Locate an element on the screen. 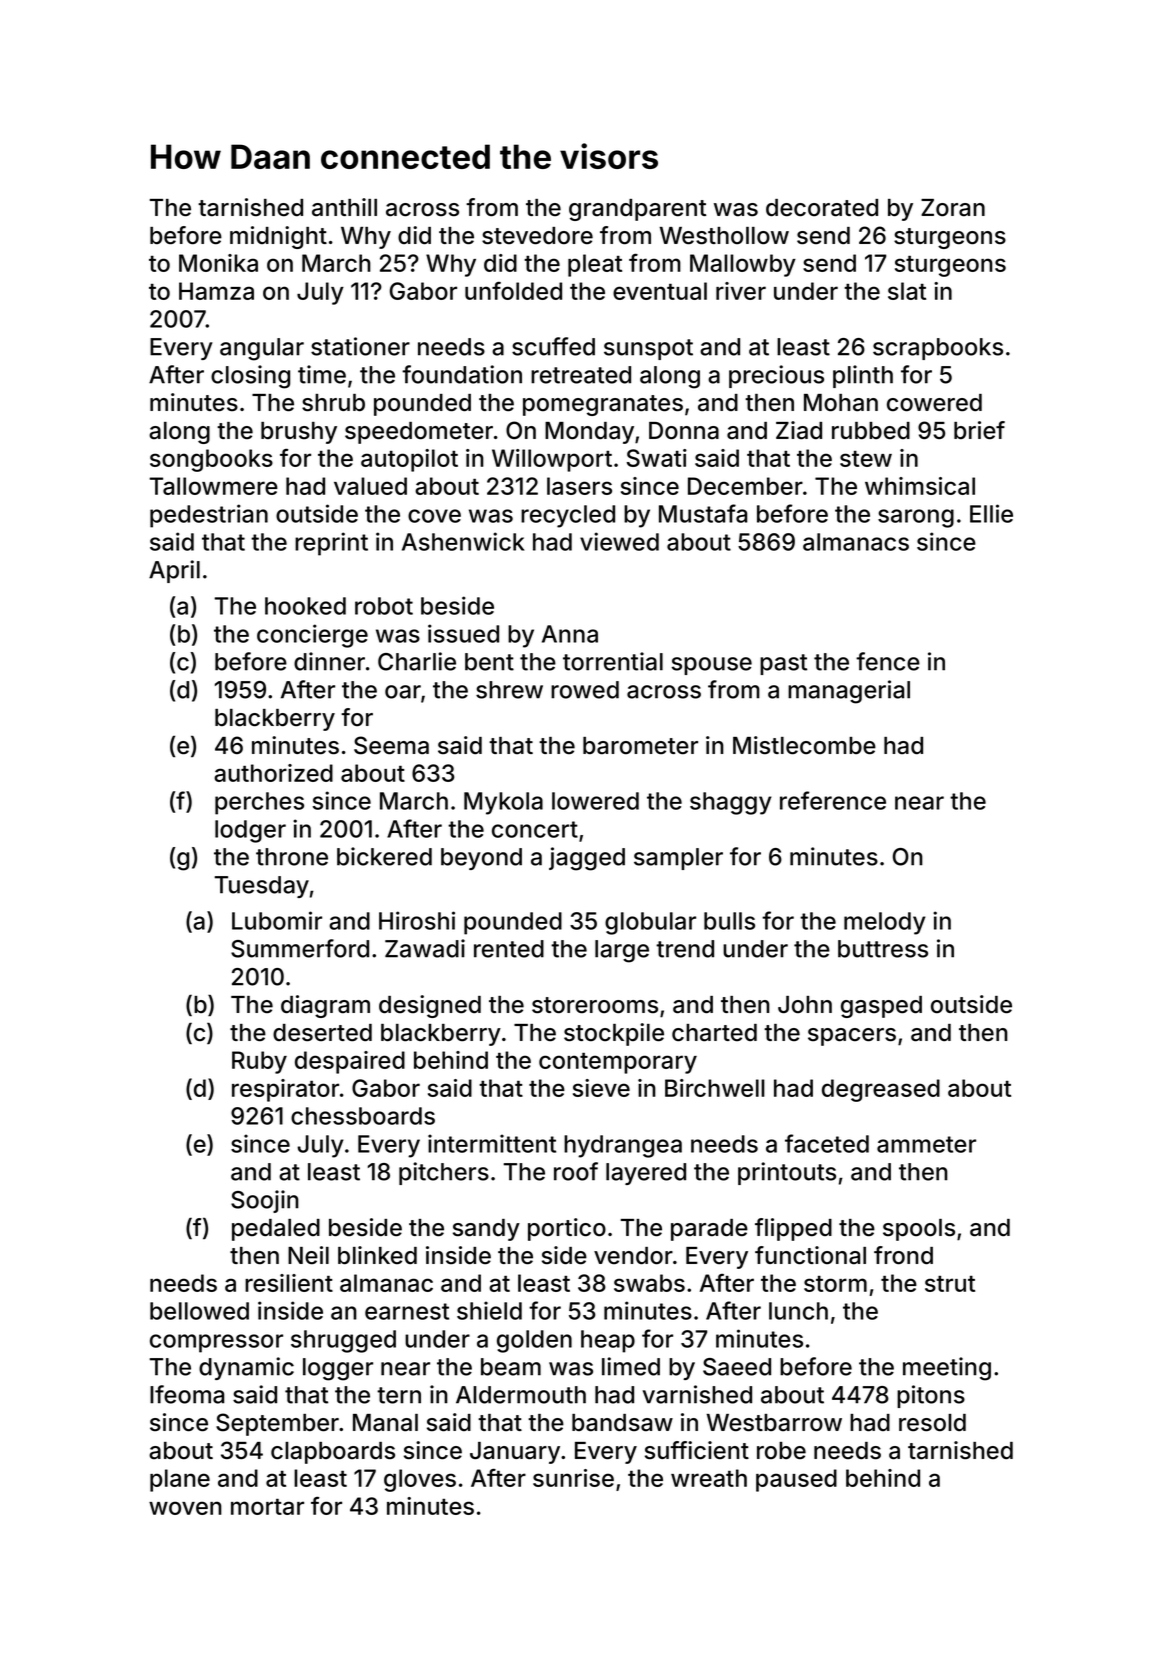 This screenshot has width=1165, height=1654. spouse is located at coordinates (712, 666).
